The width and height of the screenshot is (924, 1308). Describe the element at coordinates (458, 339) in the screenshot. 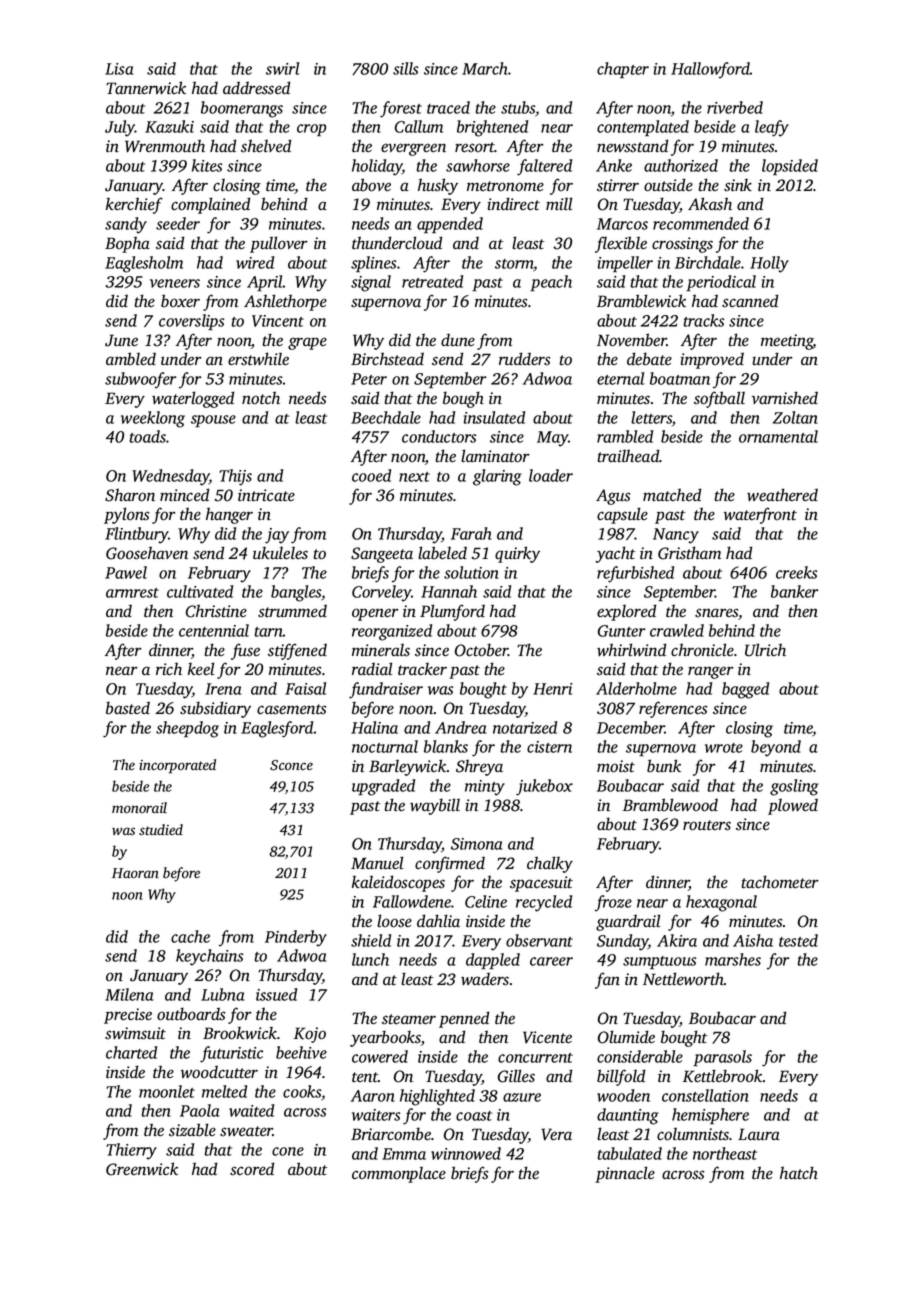

I see `dune` at that location.
